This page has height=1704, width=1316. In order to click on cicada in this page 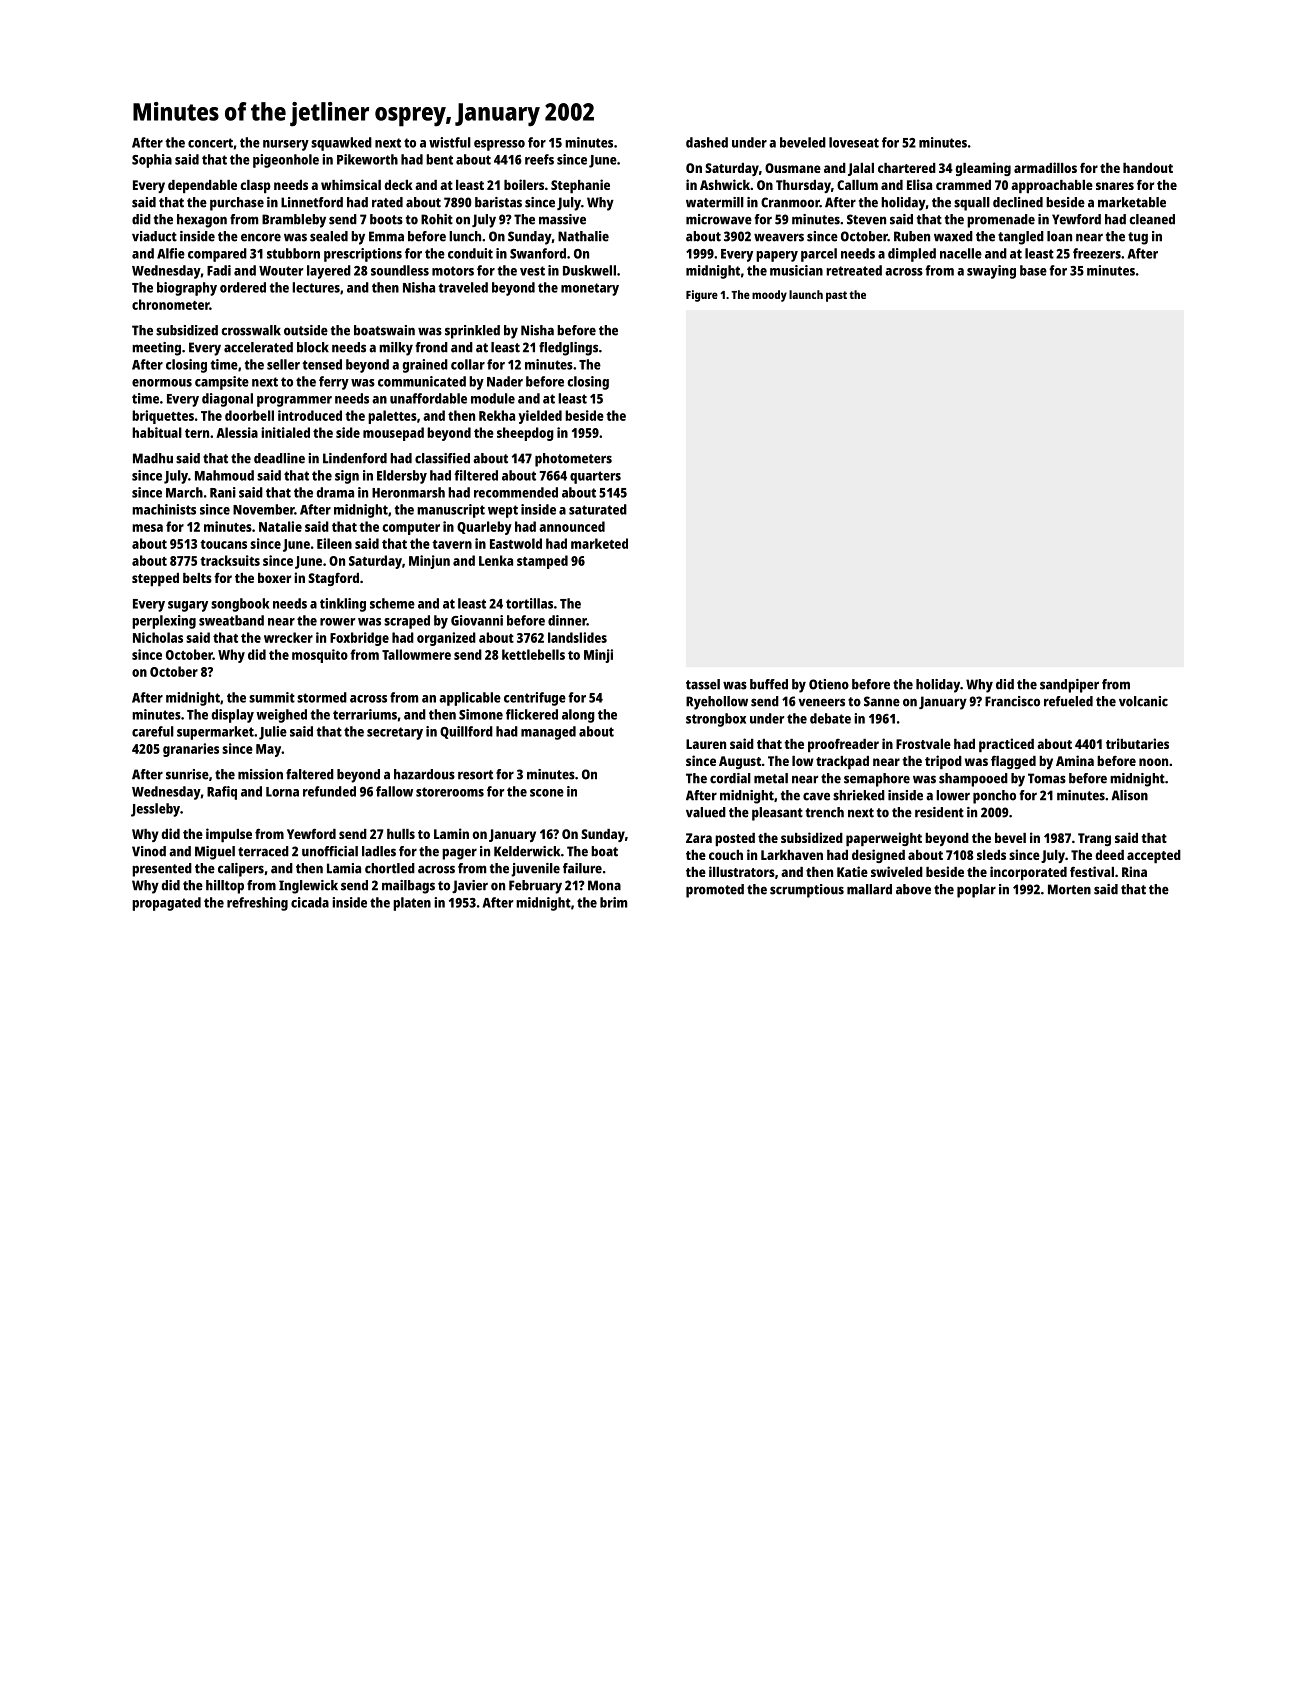, I will do `click(310, 902)`.
